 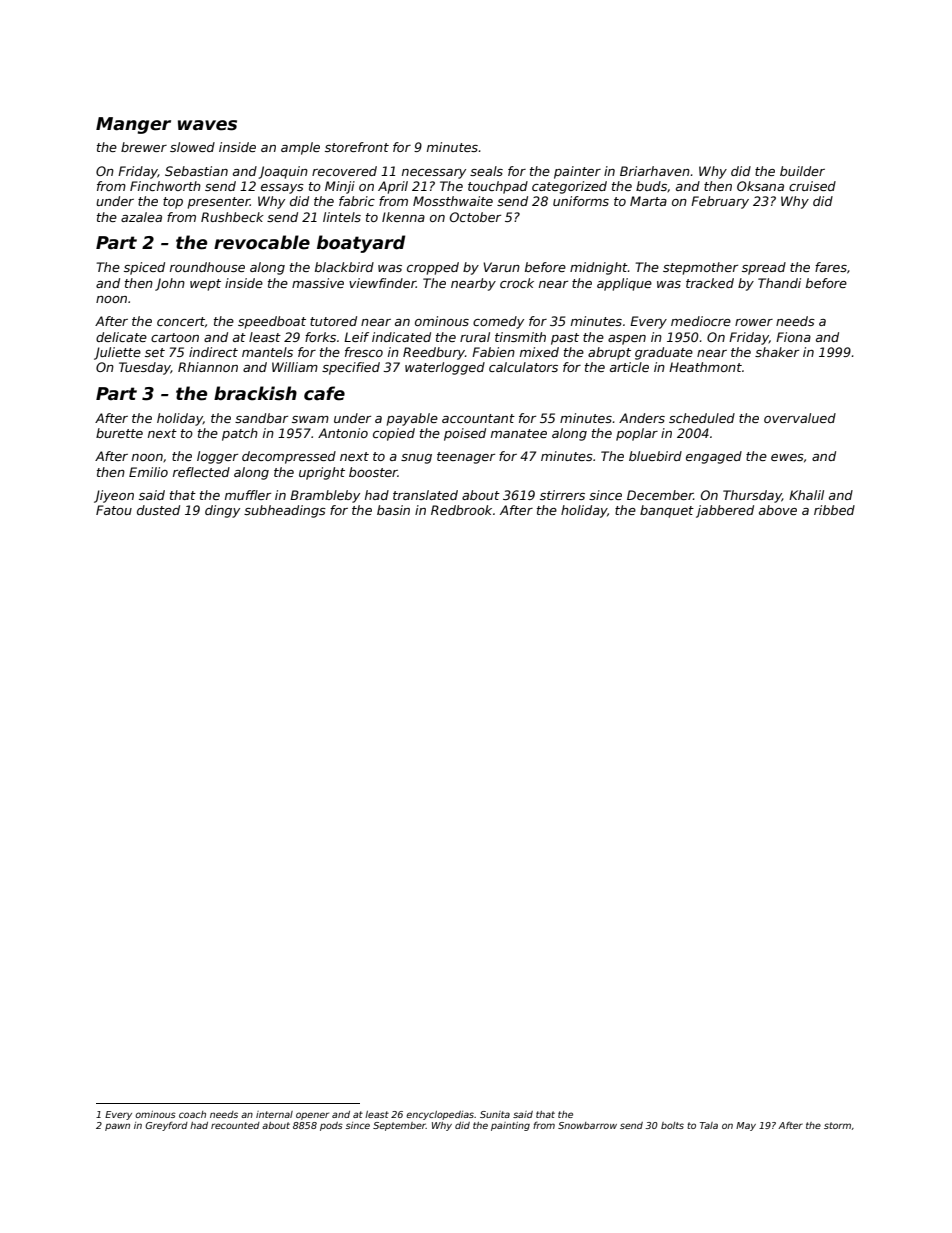 What do you see at coordinates (700, 268) in the image?
I see `stepmother` at bounding box center [700, 268].
